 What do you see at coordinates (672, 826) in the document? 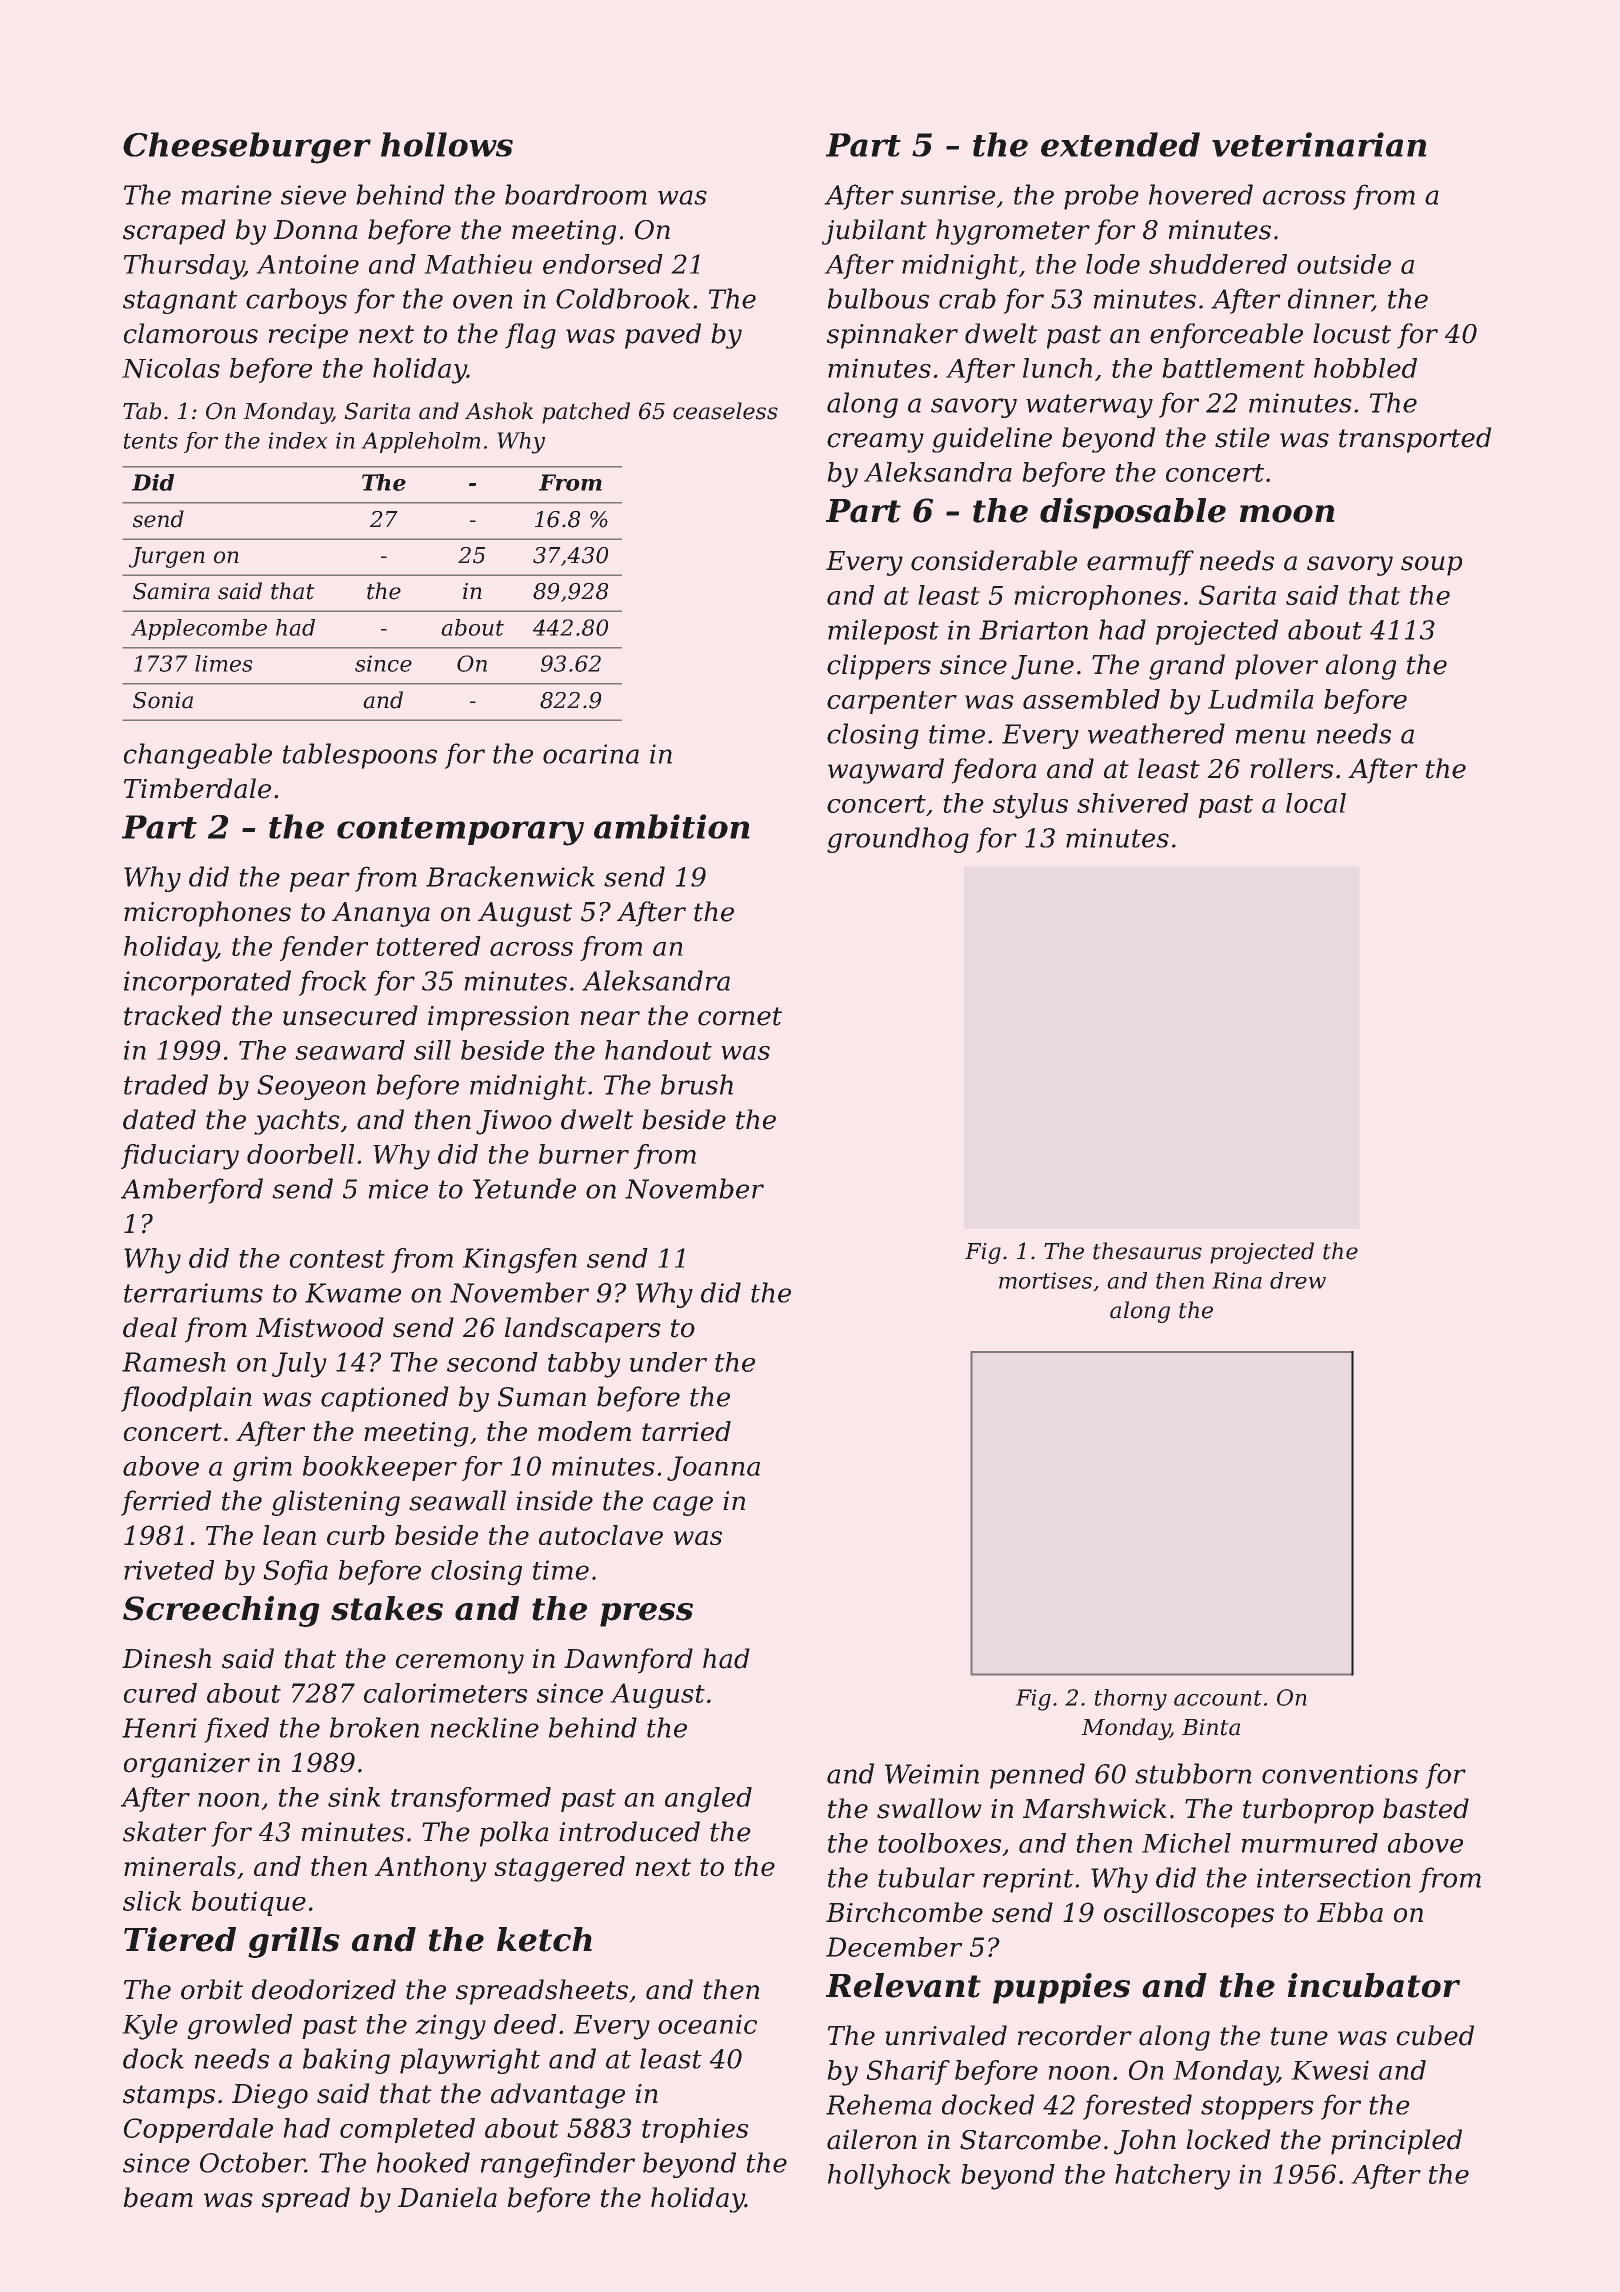
I see `ambition` at bounding box center [672, 826].
